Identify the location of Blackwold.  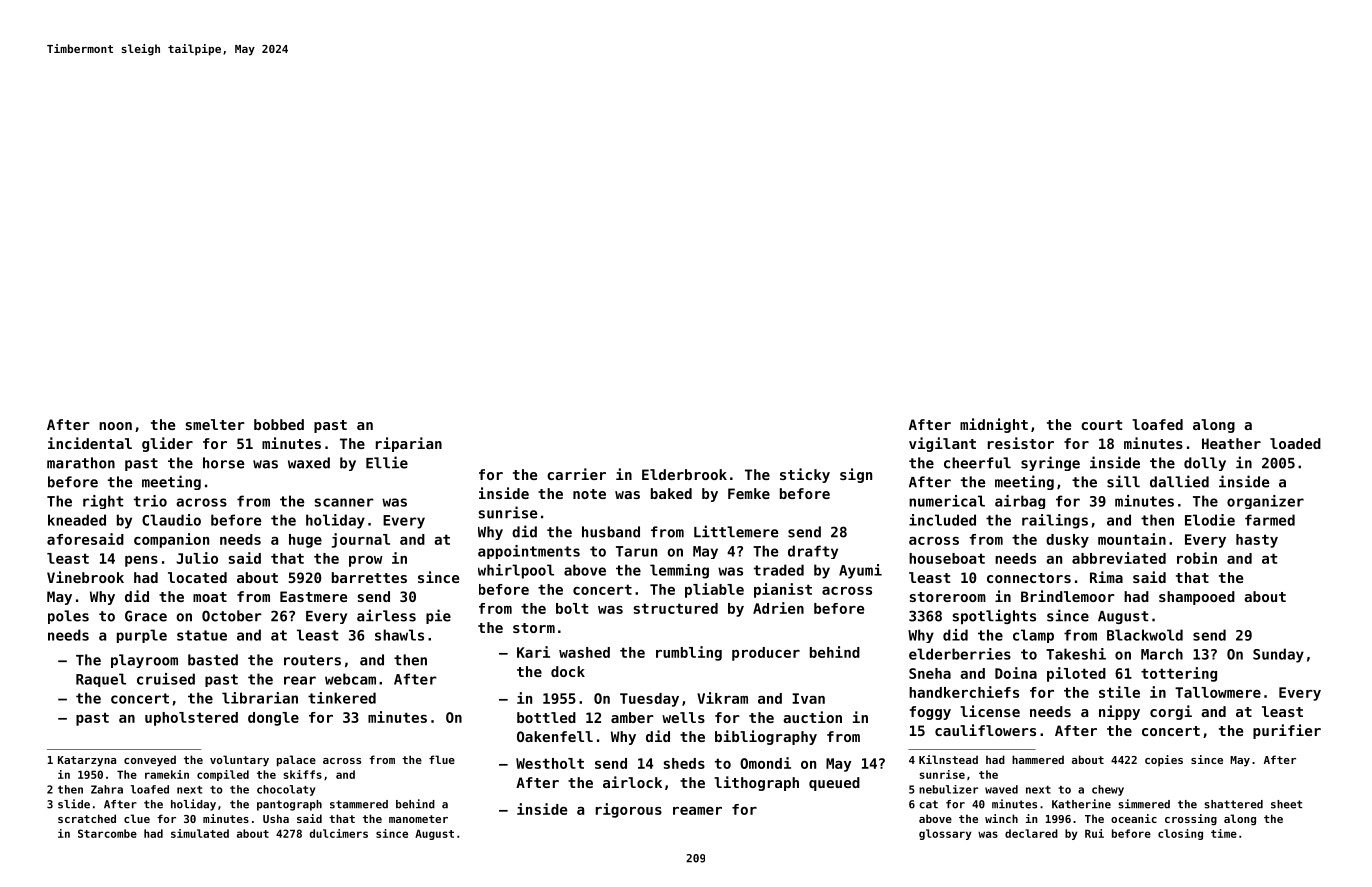
(1145, 635).
